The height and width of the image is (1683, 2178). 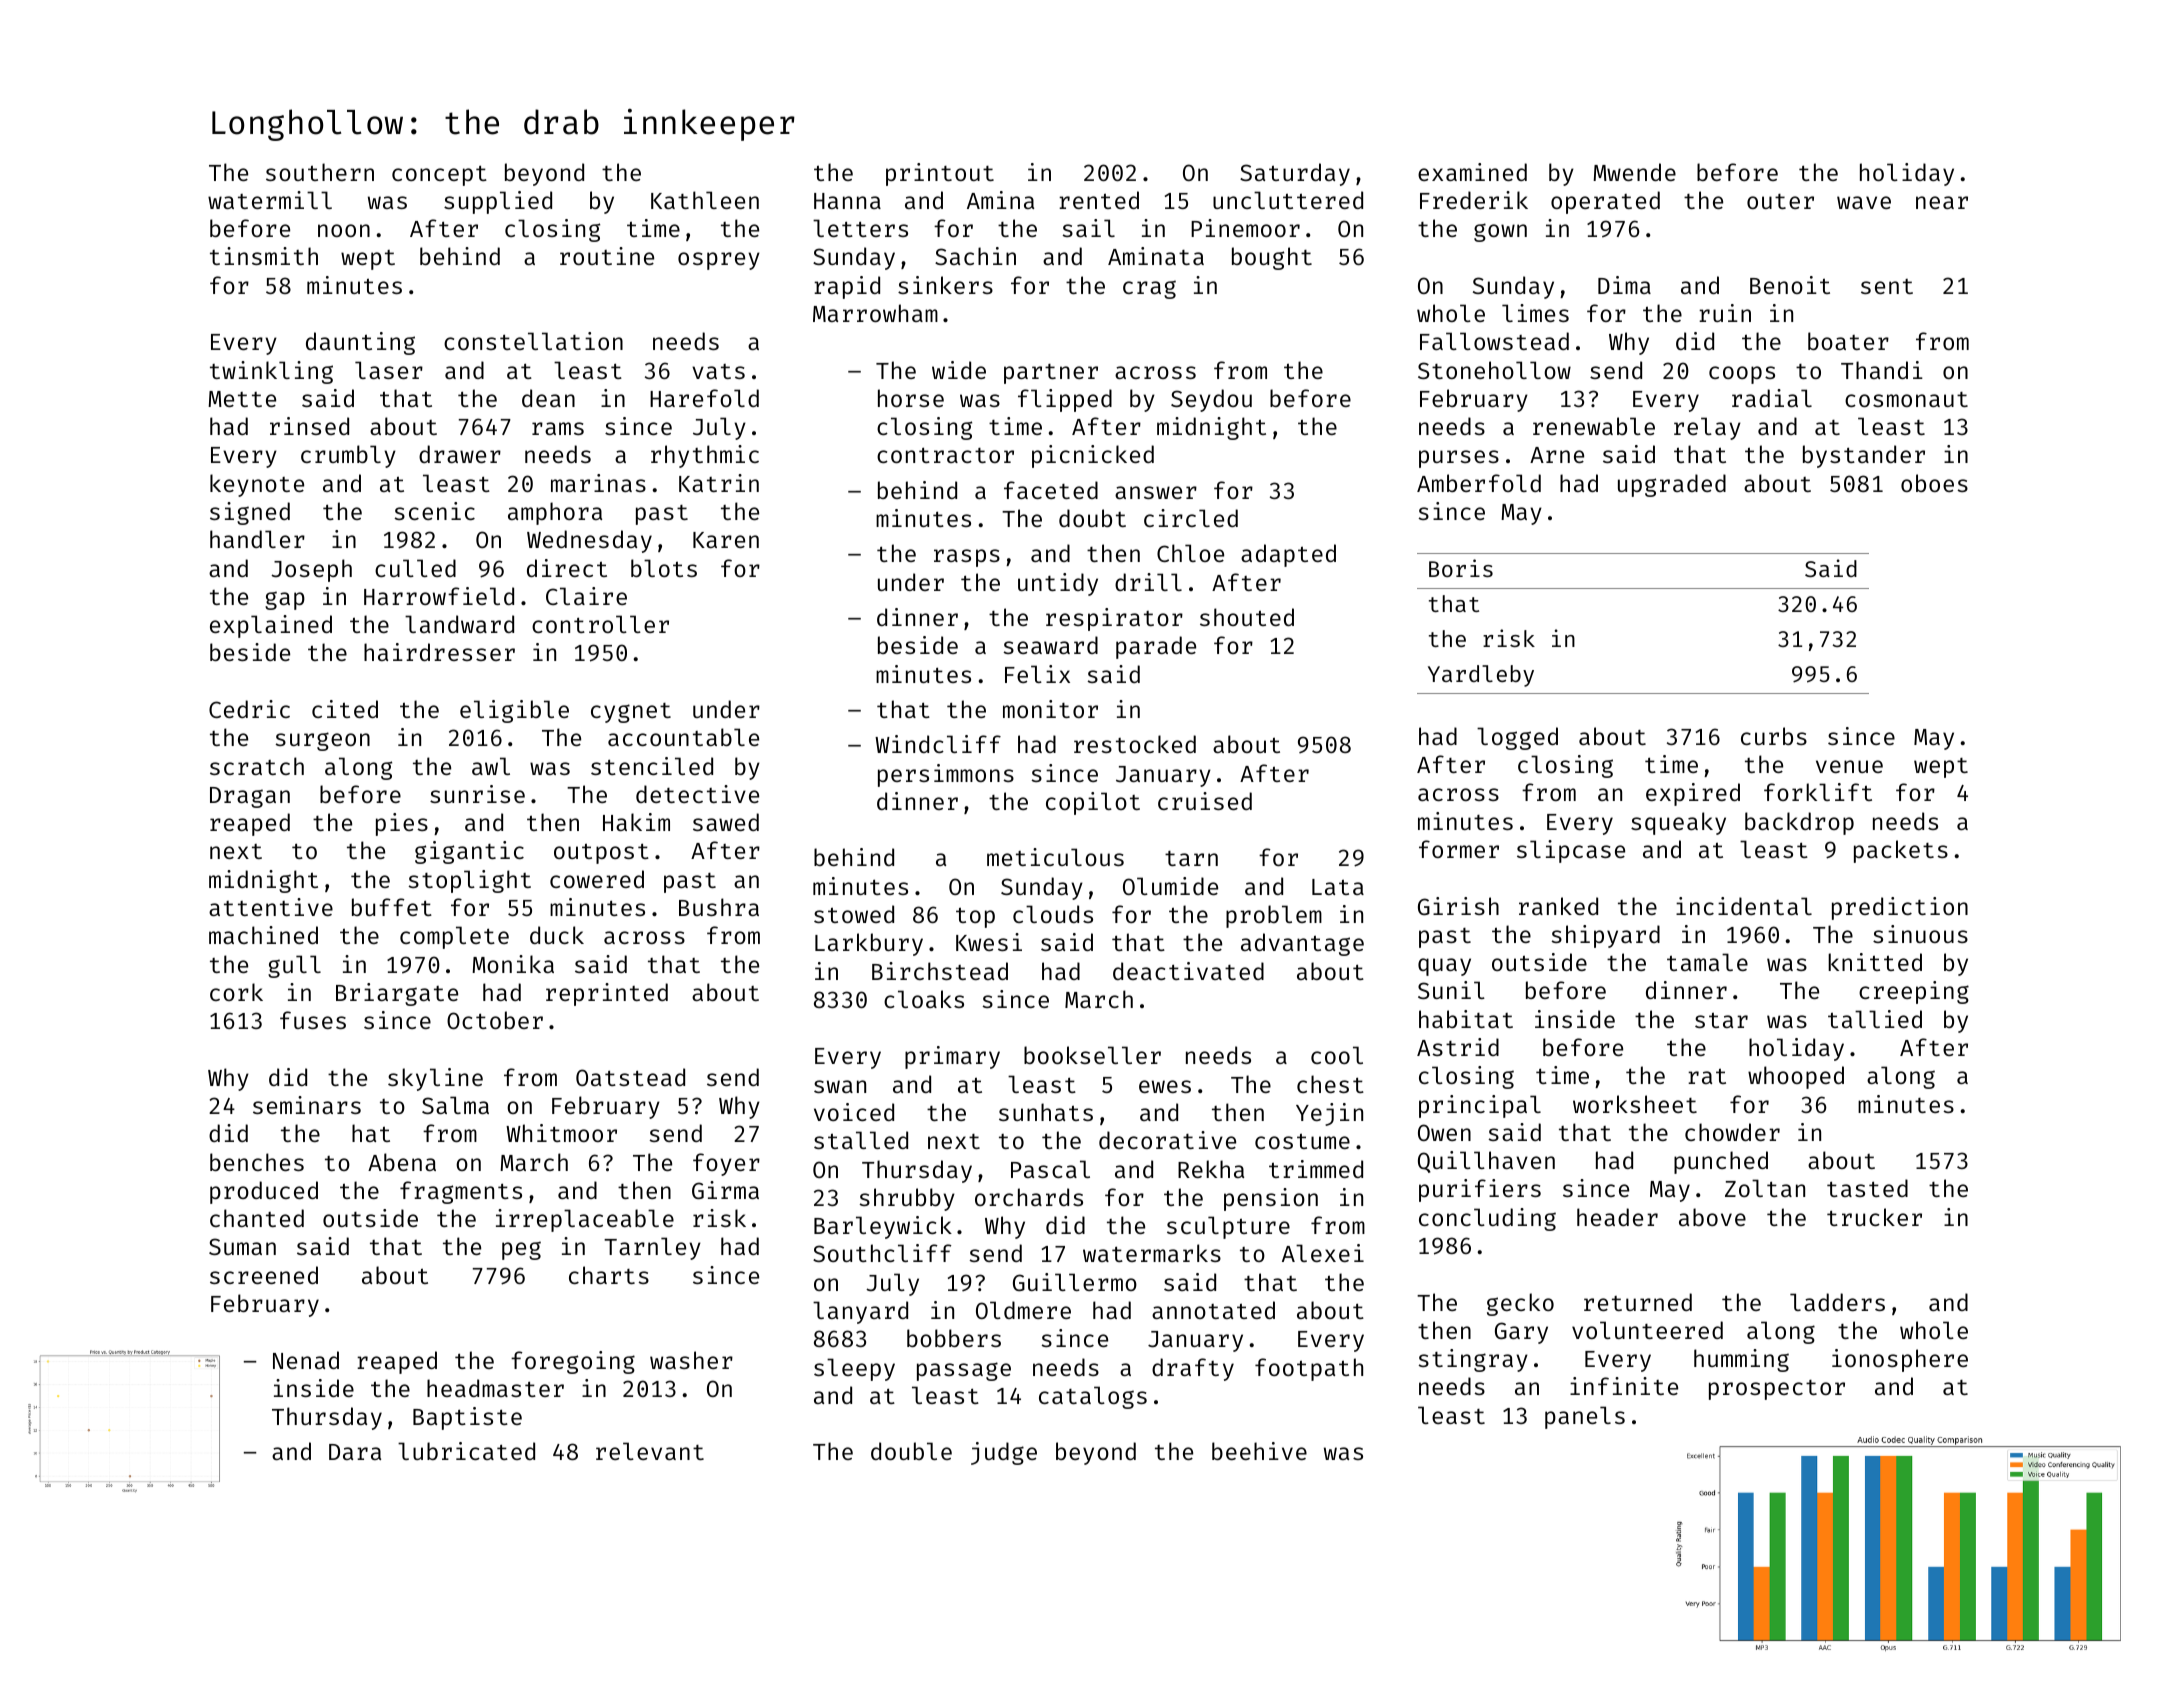 What do you see at coordinates (1093, 803) in the image?
I see `copilot` at bounding box center [1093, 803].
